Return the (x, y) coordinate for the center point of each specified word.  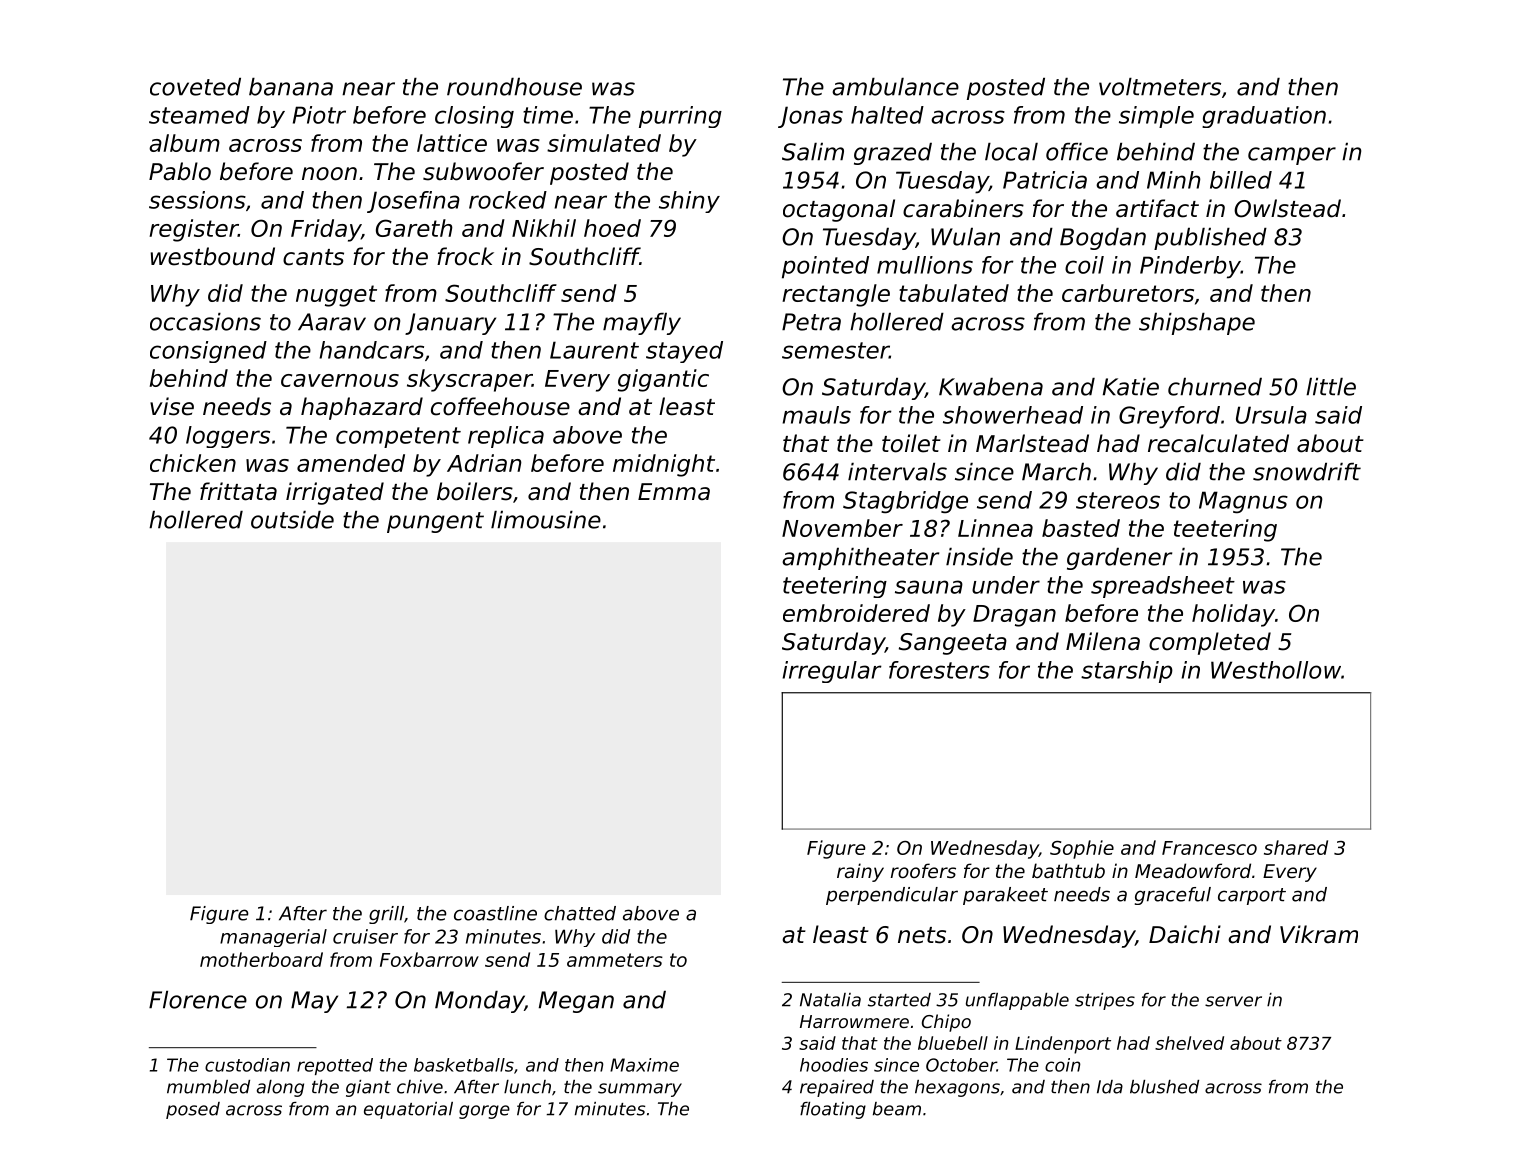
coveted (195, 87)
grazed (893, 154)
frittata (238, 491)
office (1077, 152)
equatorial (408, 1110)
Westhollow (1276, 670)
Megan (576, 1002)
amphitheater (860, 559)
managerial (273, 938)
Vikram (1319, 934)
